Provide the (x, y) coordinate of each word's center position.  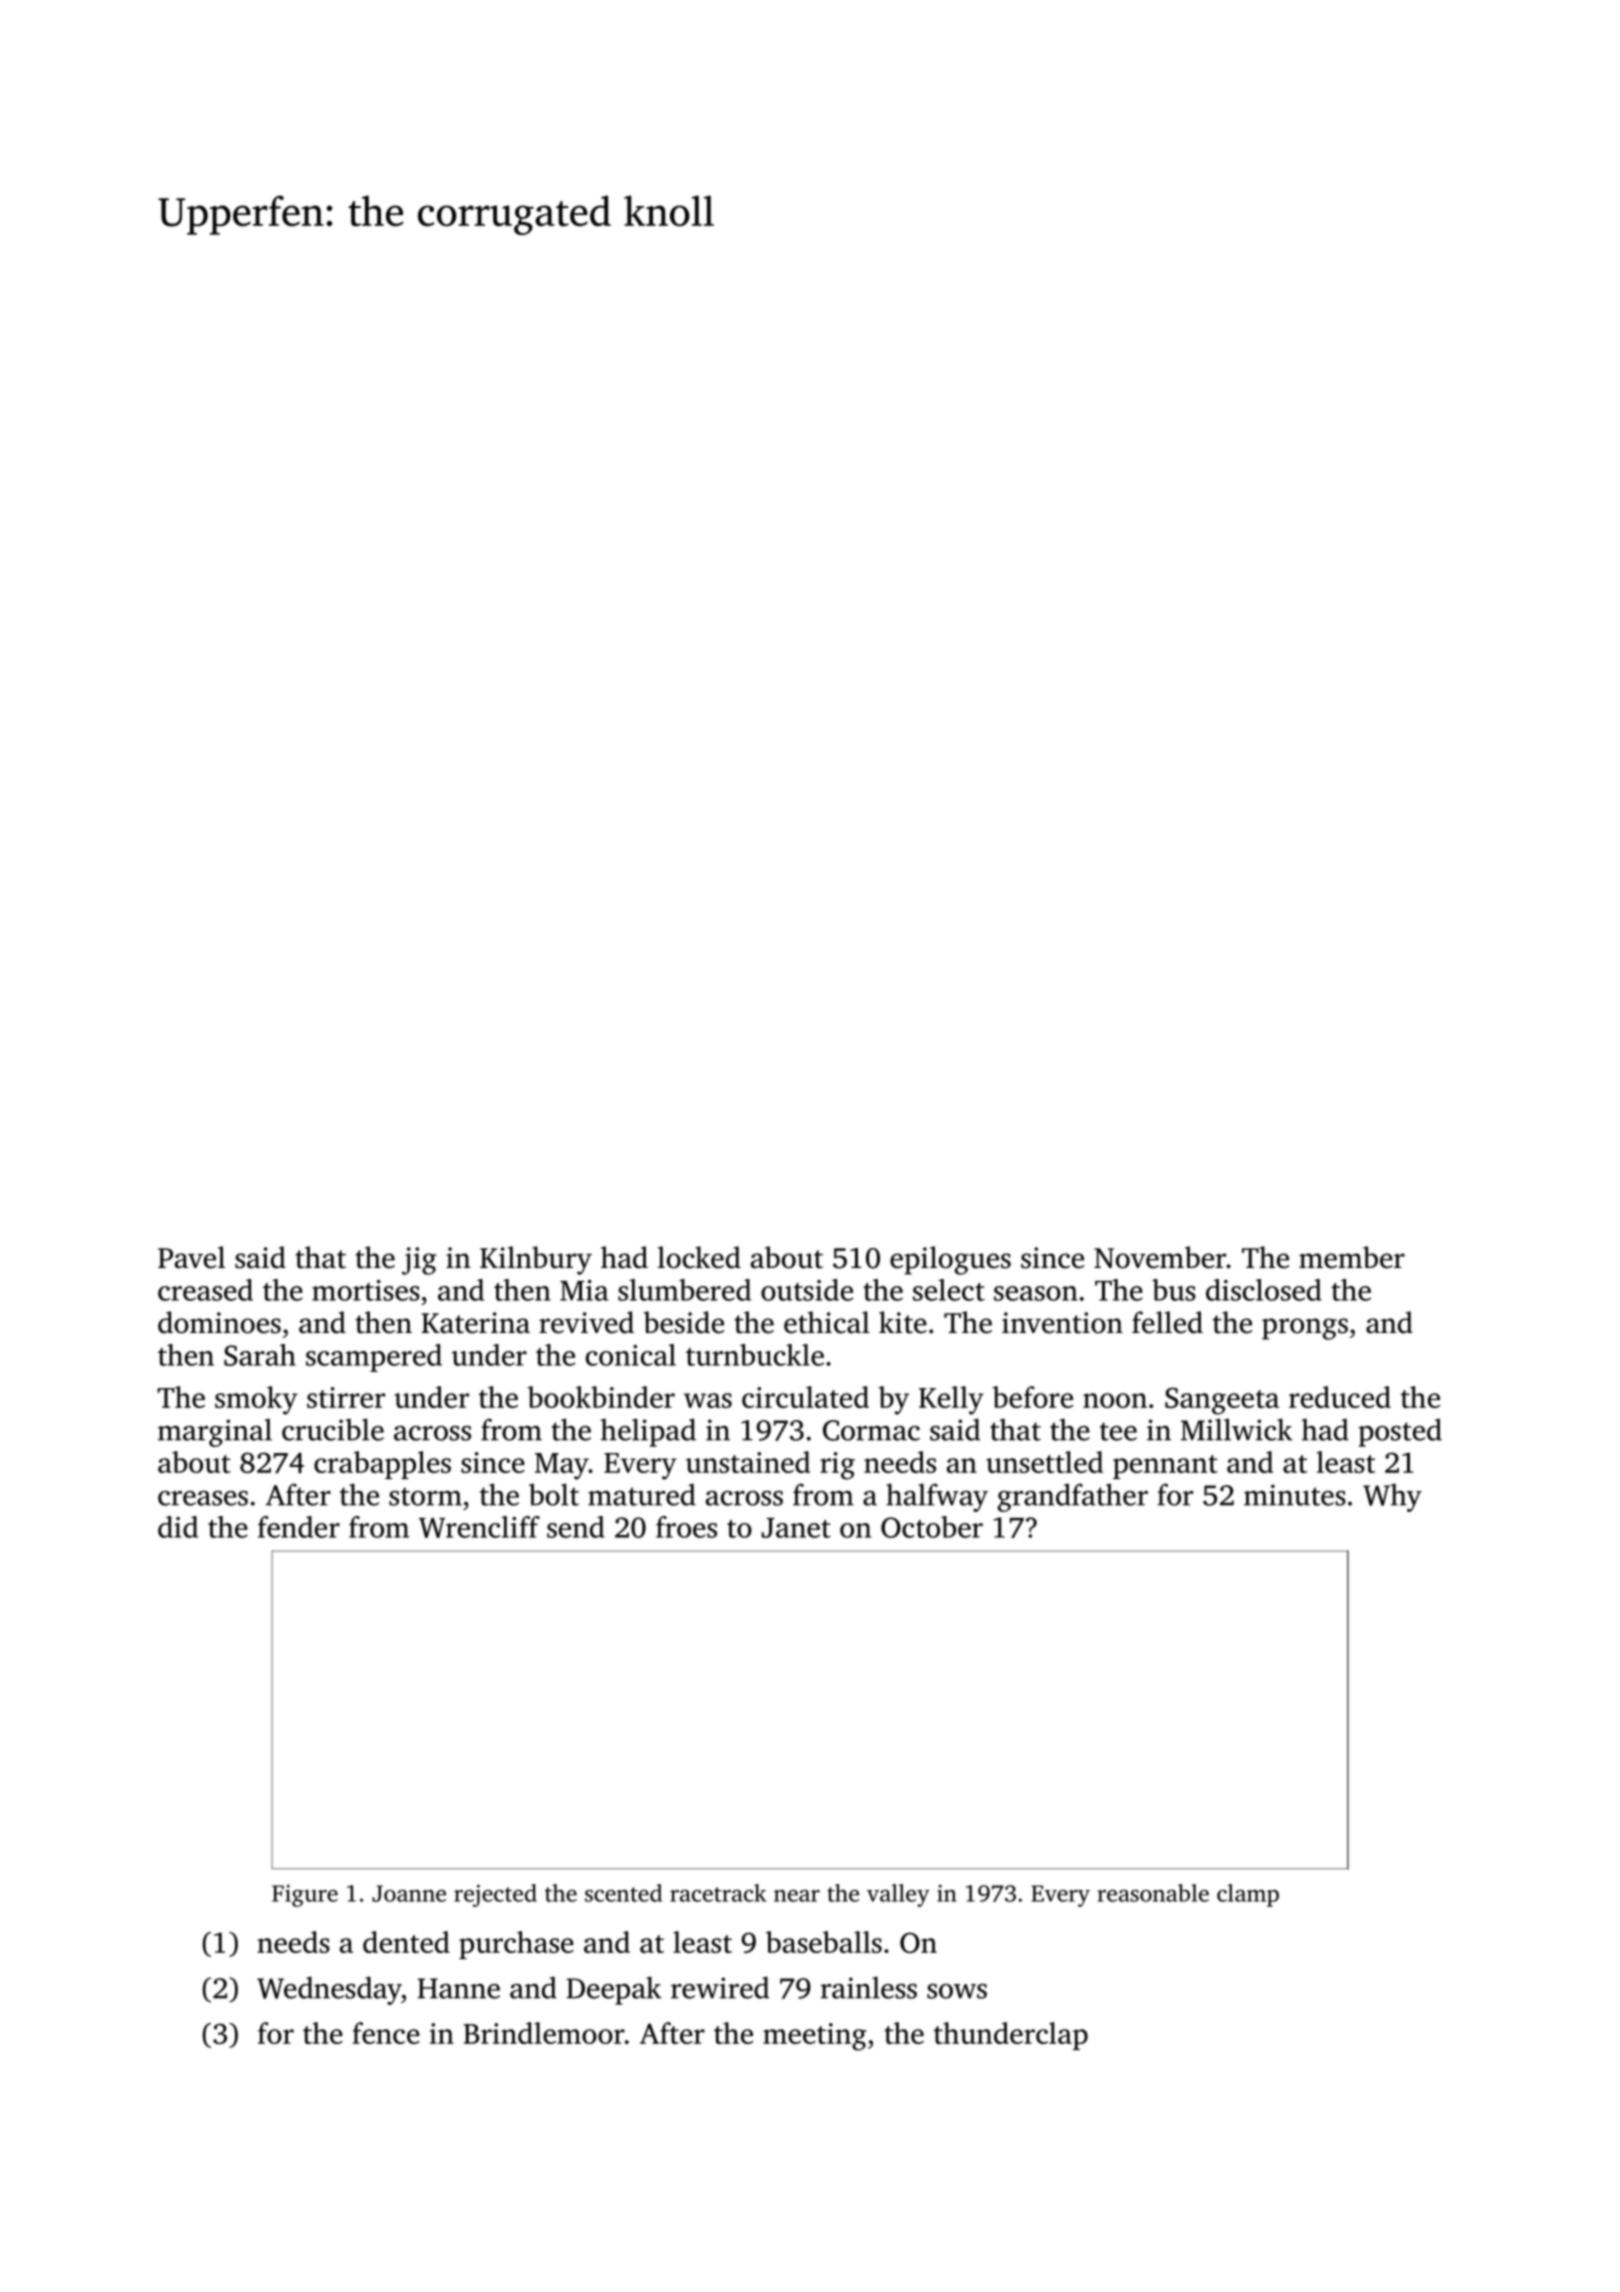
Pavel (191, 1257)
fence (386, 2033)
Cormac (871, 1430)
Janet (796, 1528)
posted (1400, 1432)
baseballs (824, 1942)
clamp (1248, 1895)
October (932, 1527)
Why (1392, 1497)
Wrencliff (479, 1527)
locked (699, 1257)
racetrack (718, 1893)
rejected (495, 1895)
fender (299, 1527)
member (1352, 1257)
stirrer (346, 1397)
